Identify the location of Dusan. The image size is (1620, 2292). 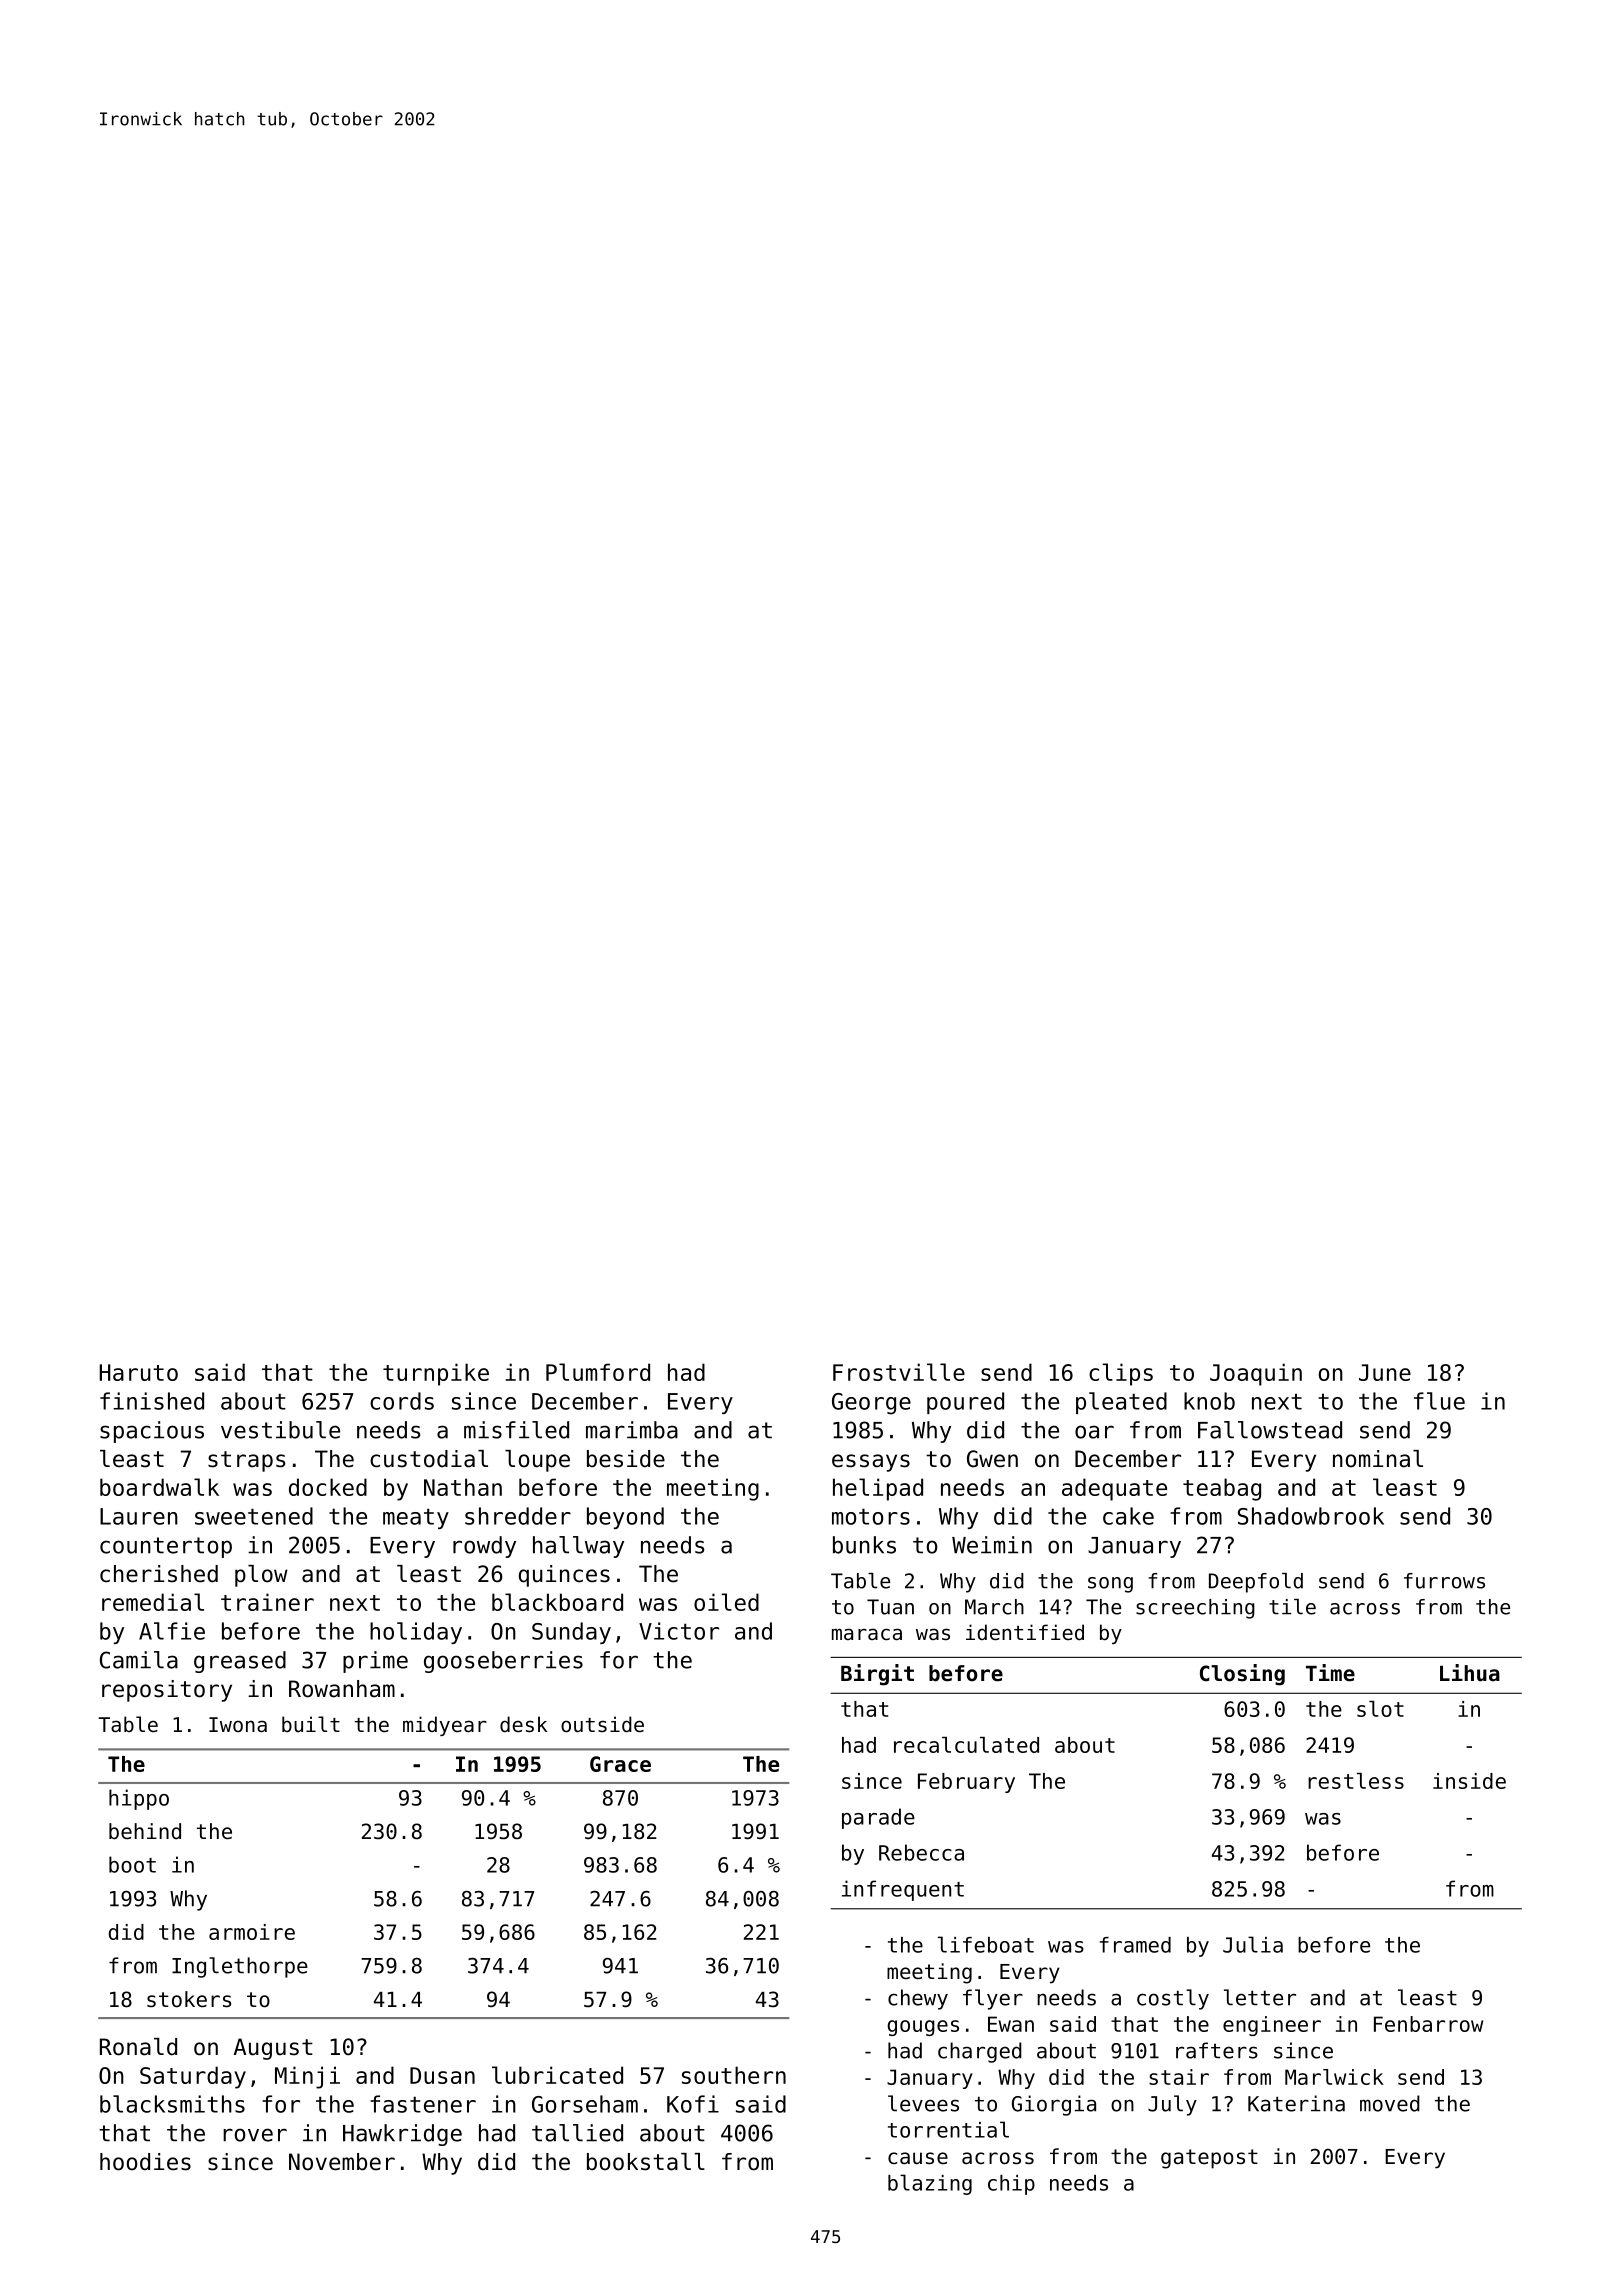
(442, 2075).
